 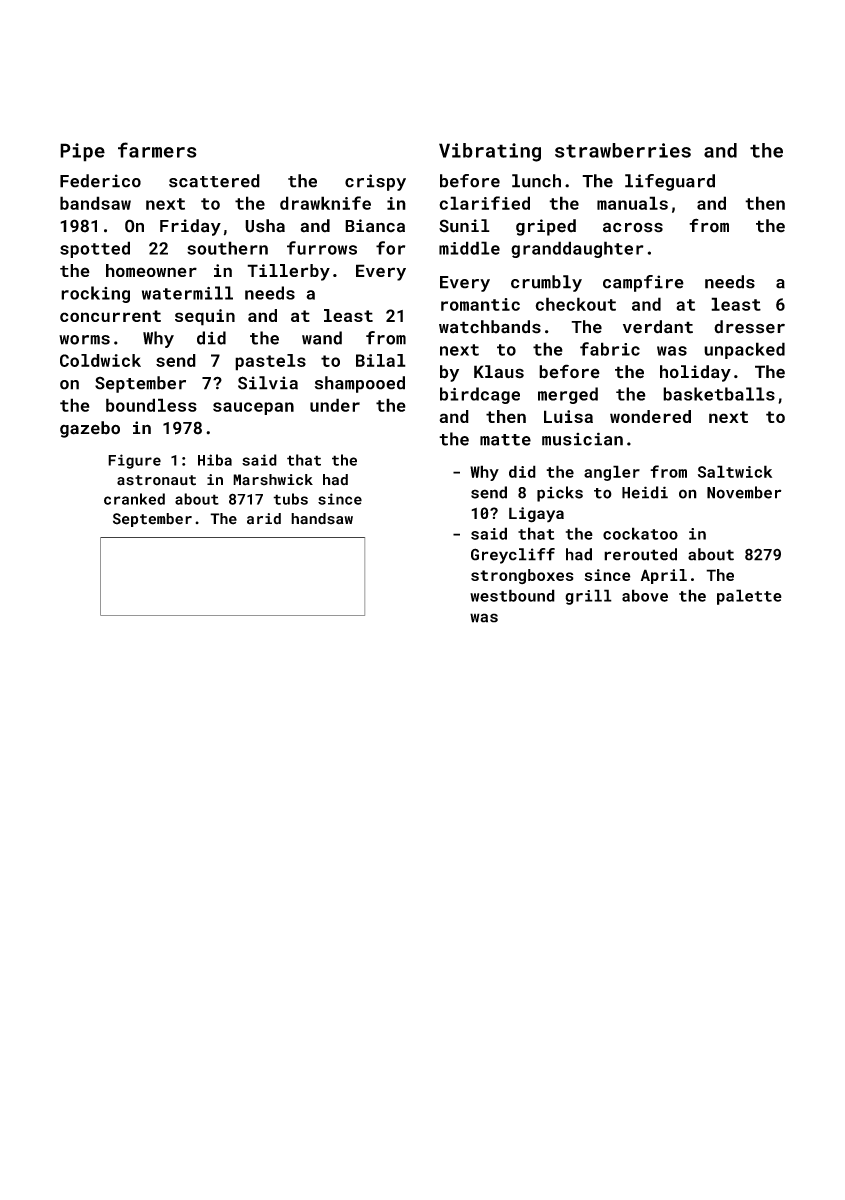 What do you see at coordinates (512, 595) in the image?
I see `westbound` at bounding box center [512, 595].
